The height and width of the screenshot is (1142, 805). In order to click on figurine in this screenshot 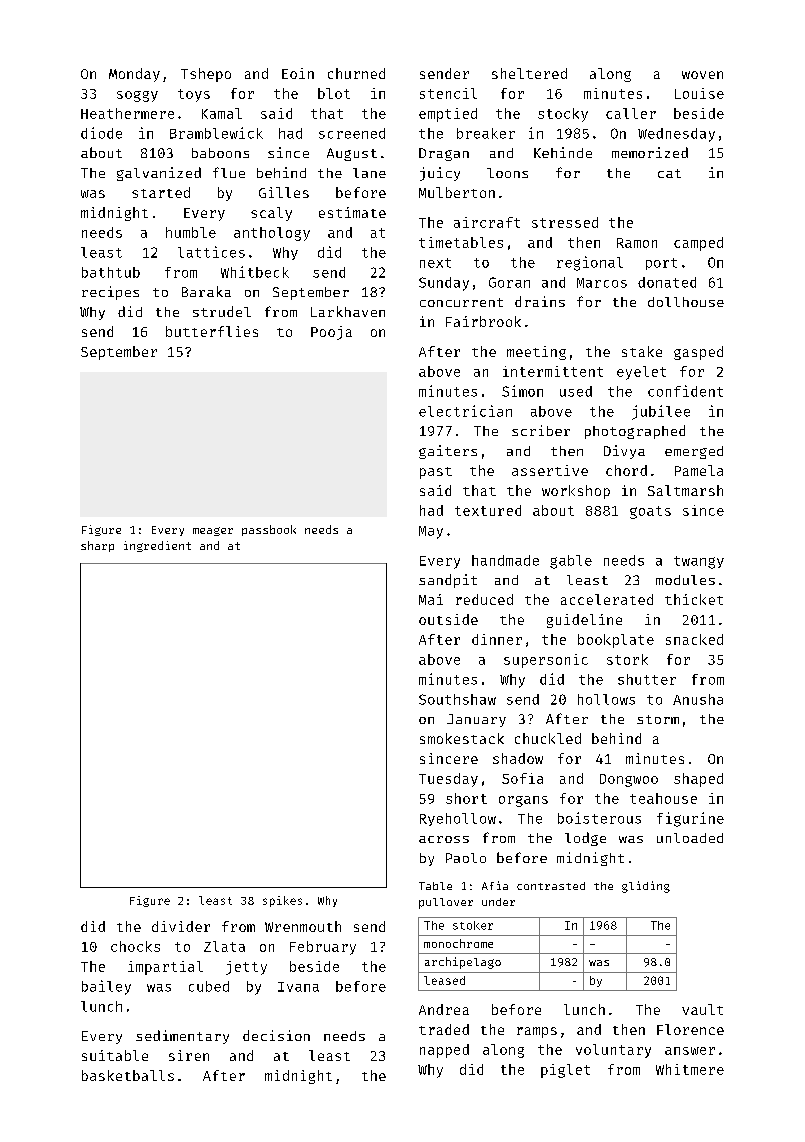, I will do `click(690, 819)`.
